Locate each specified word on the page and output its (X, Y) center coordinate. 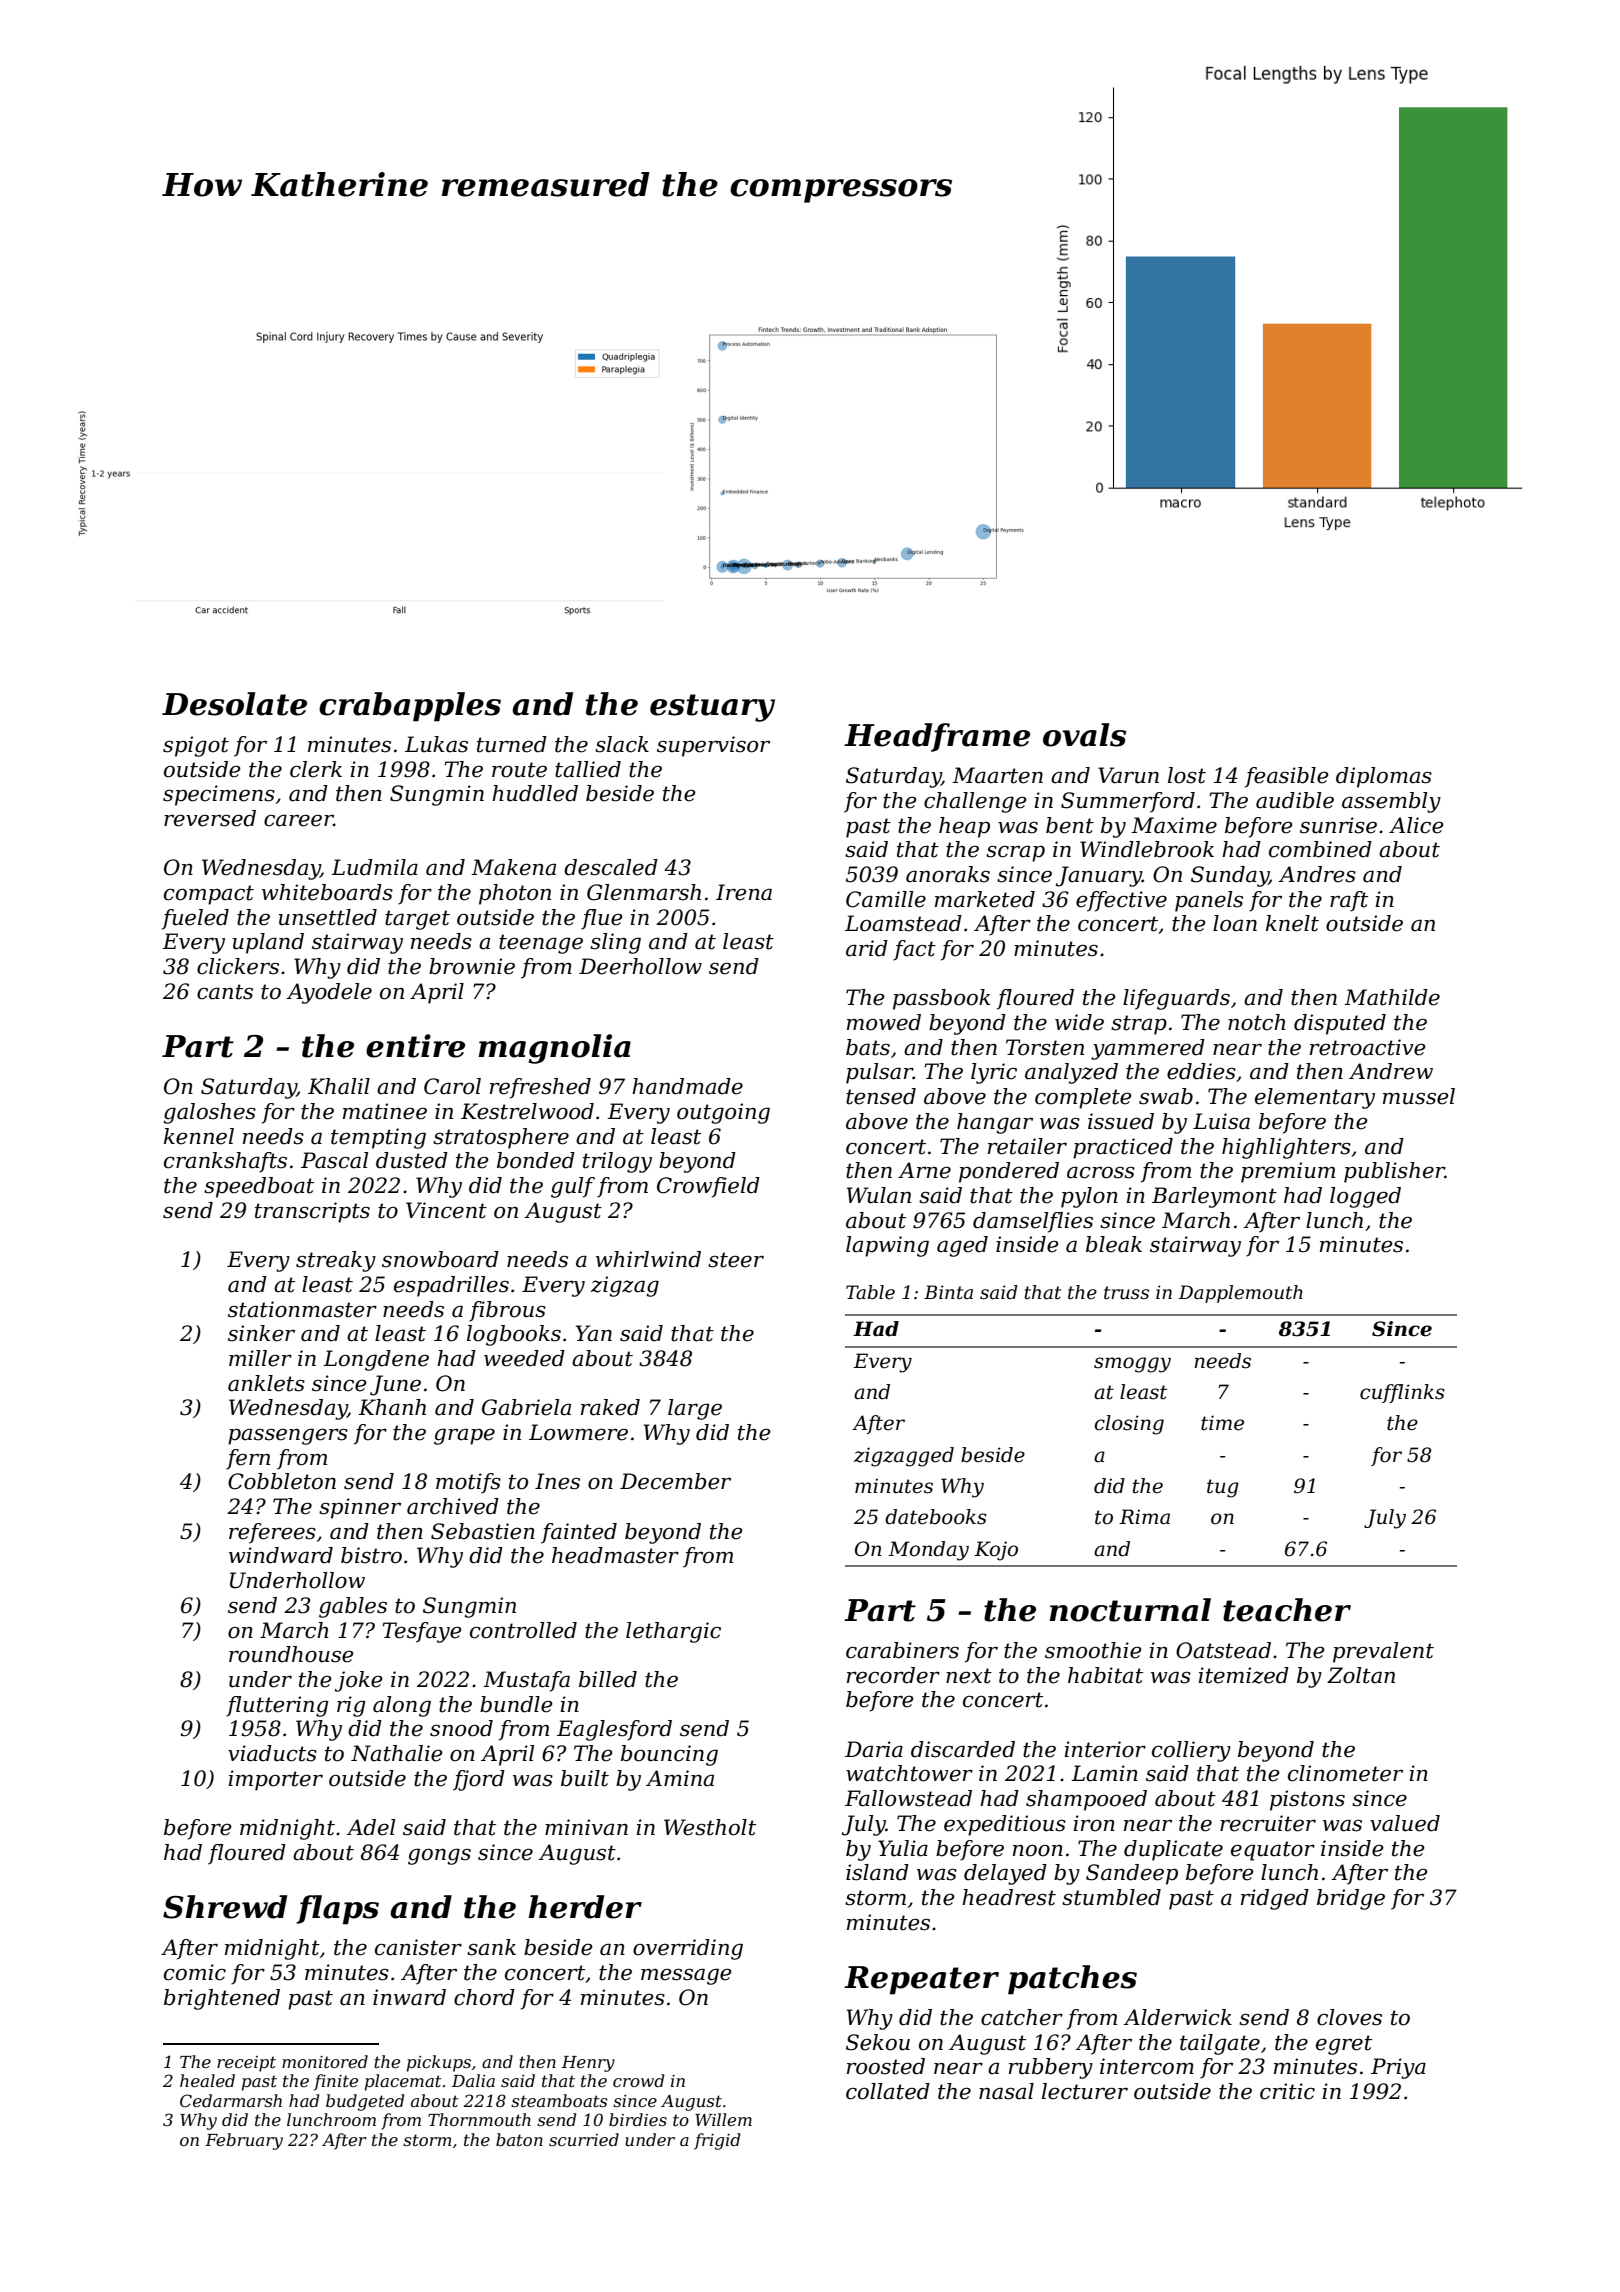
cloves (1349, 2017)
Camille (886, 899)
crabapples (410, 707)
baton (519, 2139)
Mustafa (526, 1681)
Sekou (878, 2042)
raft (1349, 901)
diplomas (1384, 777)
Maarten (997, 775)
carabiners (902, 1650)
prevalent (1383, 1652)
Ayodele (329, 993)
